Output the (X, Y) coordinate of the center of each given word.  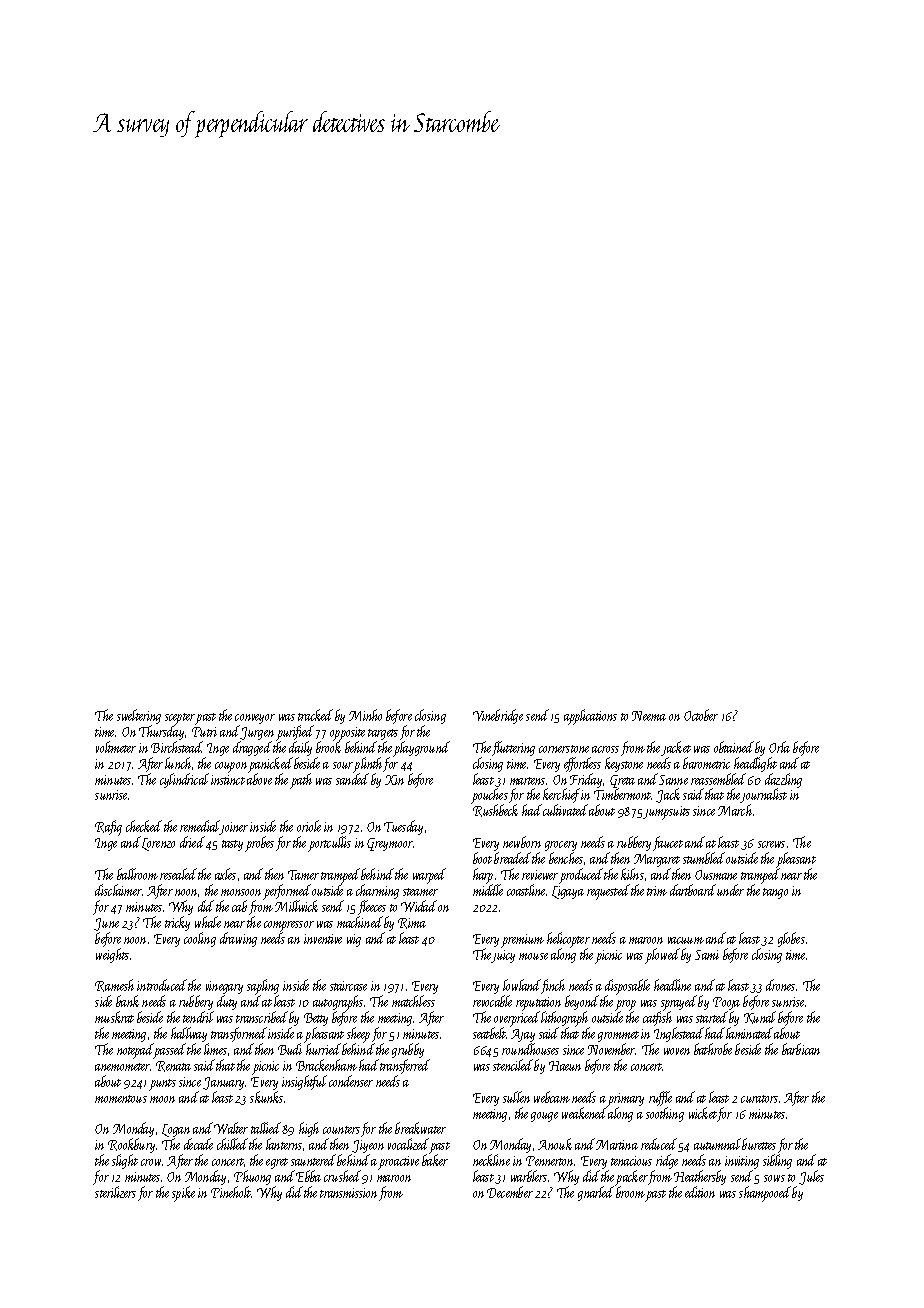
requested (608, 892)
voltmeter (116, 747)
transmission (348, 1193)
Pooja (726, 1003)
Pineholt (231, 1192)
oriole (309, 826)
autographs (338, 1003)
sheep (358, 1035)
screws (771, 844)
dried (192, 842)
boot (482, 858)
